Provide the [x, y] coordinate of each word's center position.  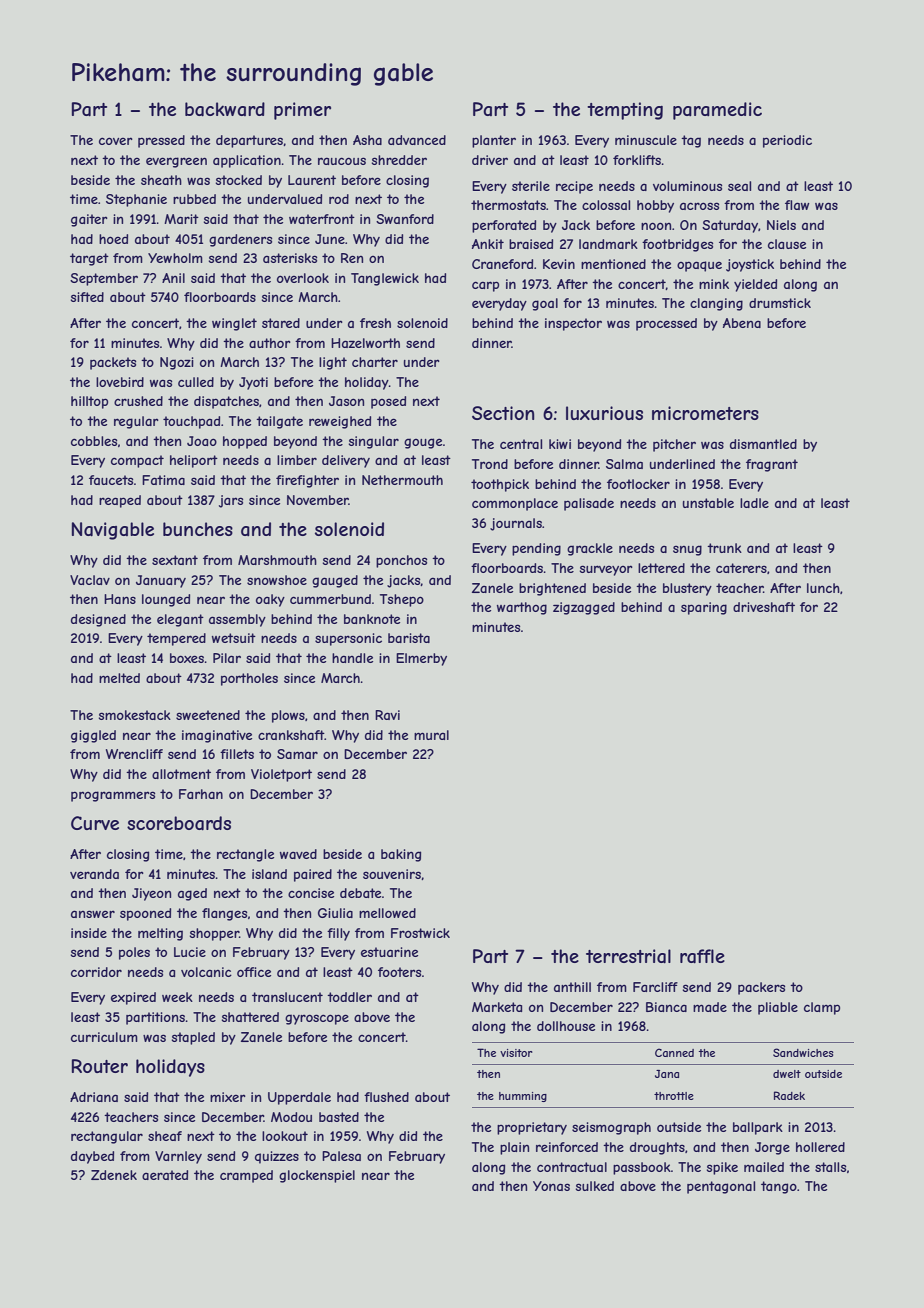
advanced [417, 140]
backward [225, 109]
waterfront [322, 219]
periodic [787, 141]
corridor [96, 972]
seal [739, 186]
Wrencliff [134, 754]
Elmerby [421, 659]
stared [281, 323]
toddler [349, 997]
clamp [822, 1008]
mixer [228, 1097]
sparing [704, 608]
